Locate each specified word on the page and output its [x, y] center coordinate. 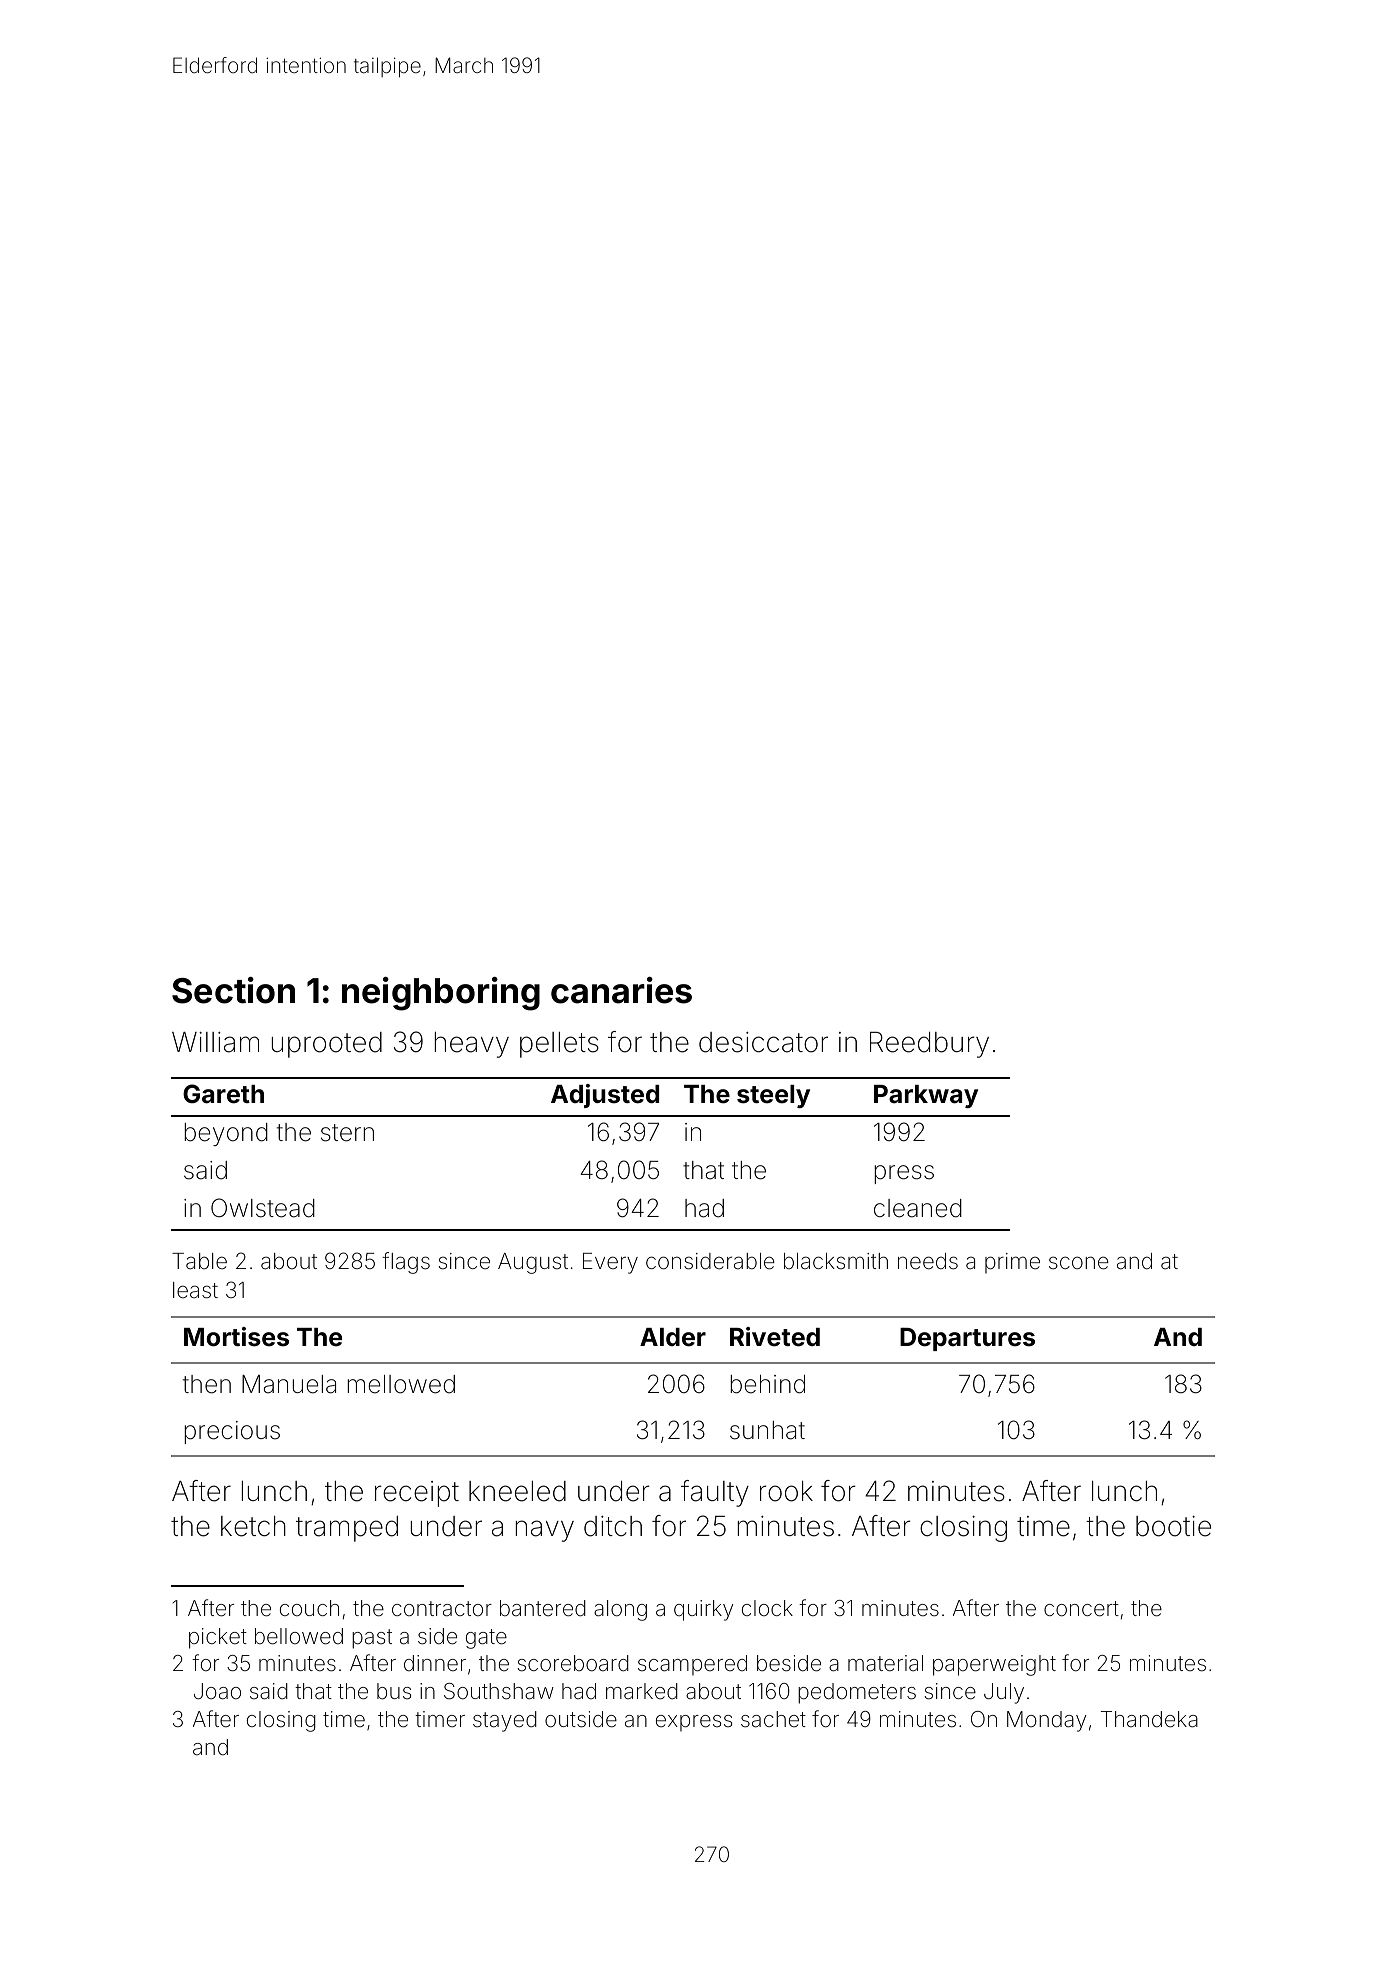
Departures [967, 1339]
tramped [347, 1529]
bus [394, 1691]
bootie [1173, 1526]
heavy [472, 1045]
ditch [613, 1526]
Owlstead [263, 1208]
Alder [673, 1337]
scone [1079, 1263]
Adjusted [605, 1096]
